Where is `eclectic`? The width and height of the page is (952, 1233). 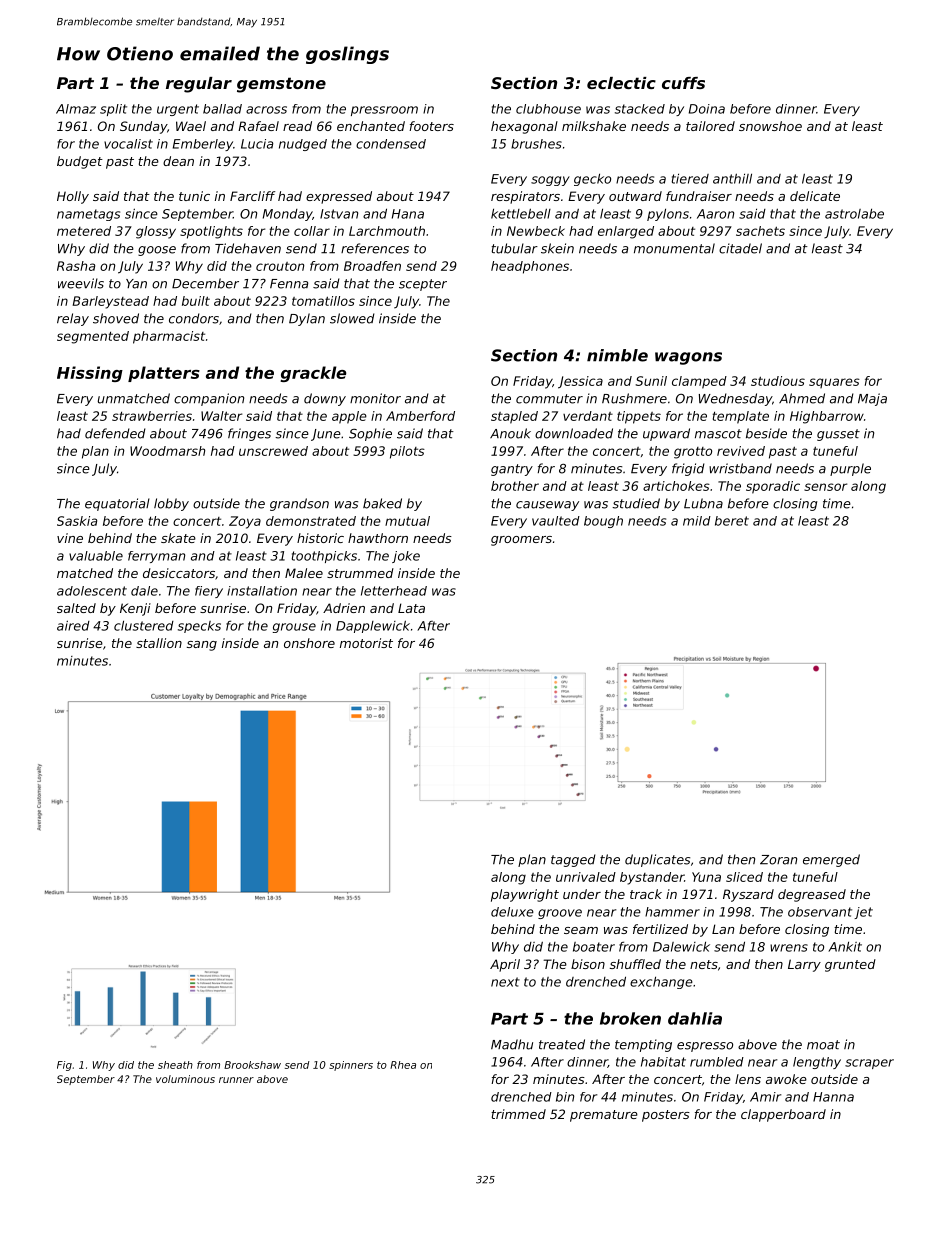 eclectic is located at coordinates (621, 83).
